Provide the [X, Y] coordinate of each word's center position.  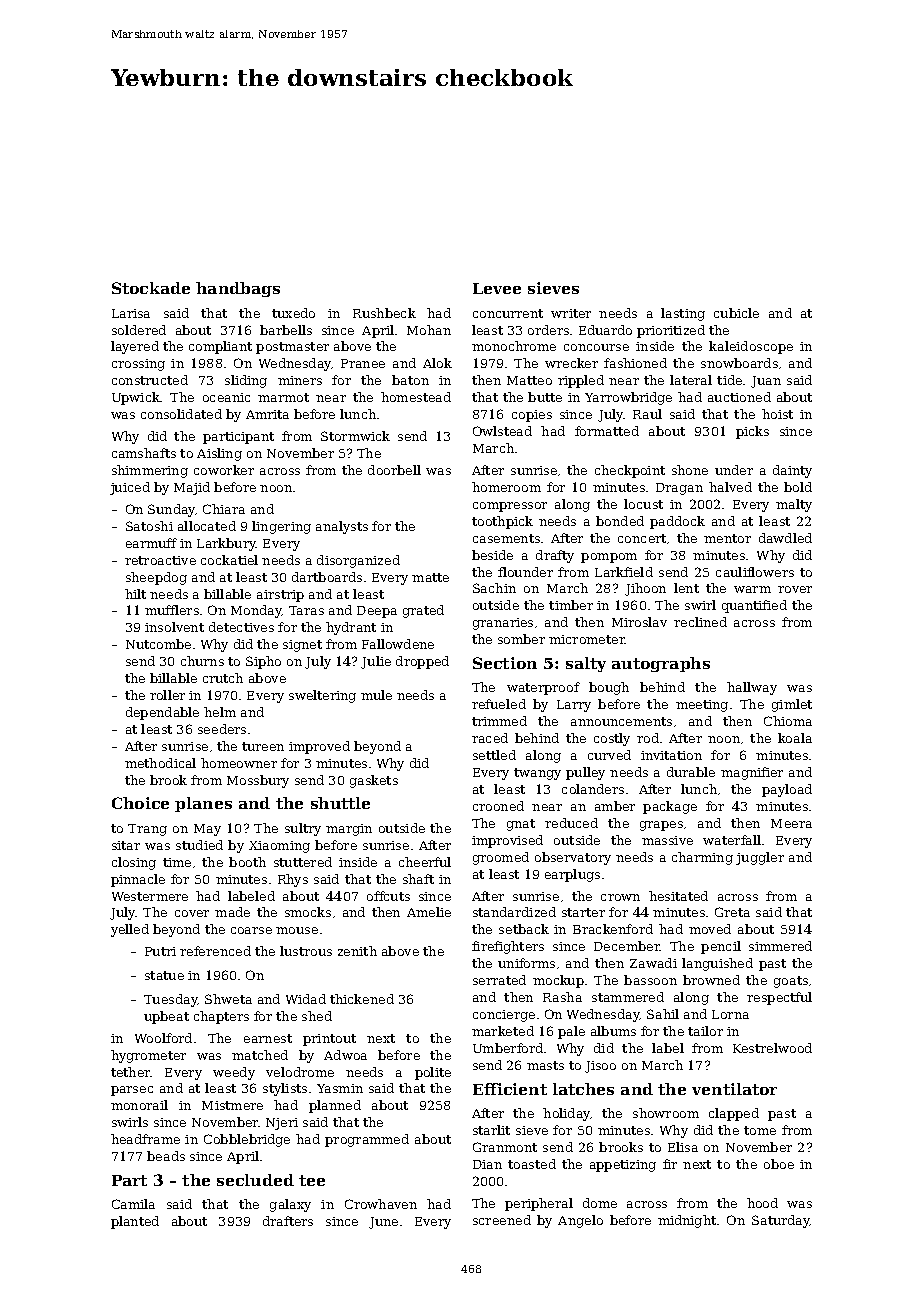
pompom [609, 558]
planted [135, 1222]
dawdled [785, 538]
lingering [281, 527]
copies [532, 416]
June [383, 1223]
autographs [661, 664]
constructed [150, 380]
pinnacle [138, 880]
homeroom [506, 487]
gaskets [374, 781]
